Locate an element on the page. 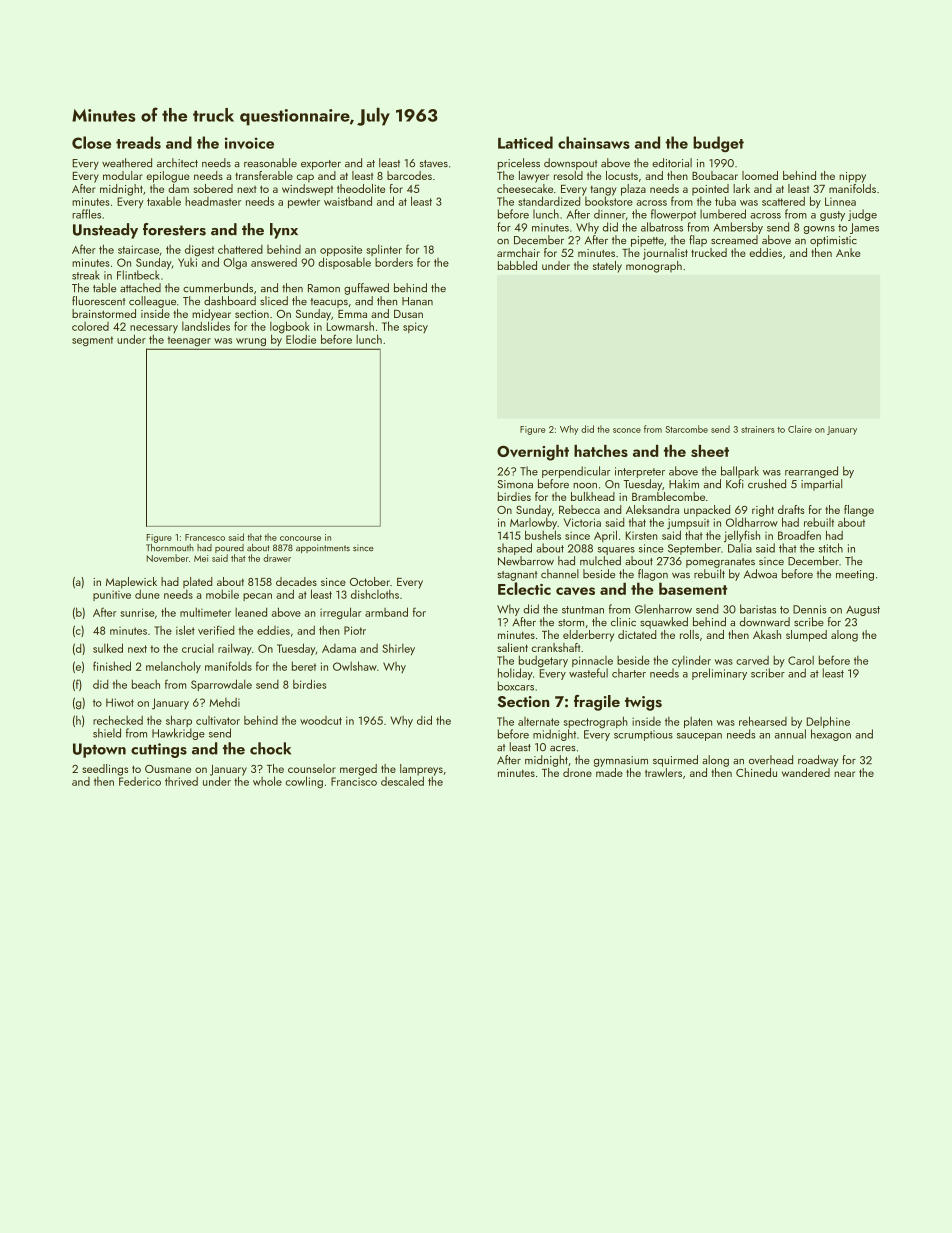 The image size is (952, 1233). Starcombe is located at coordinates (686, 429).
